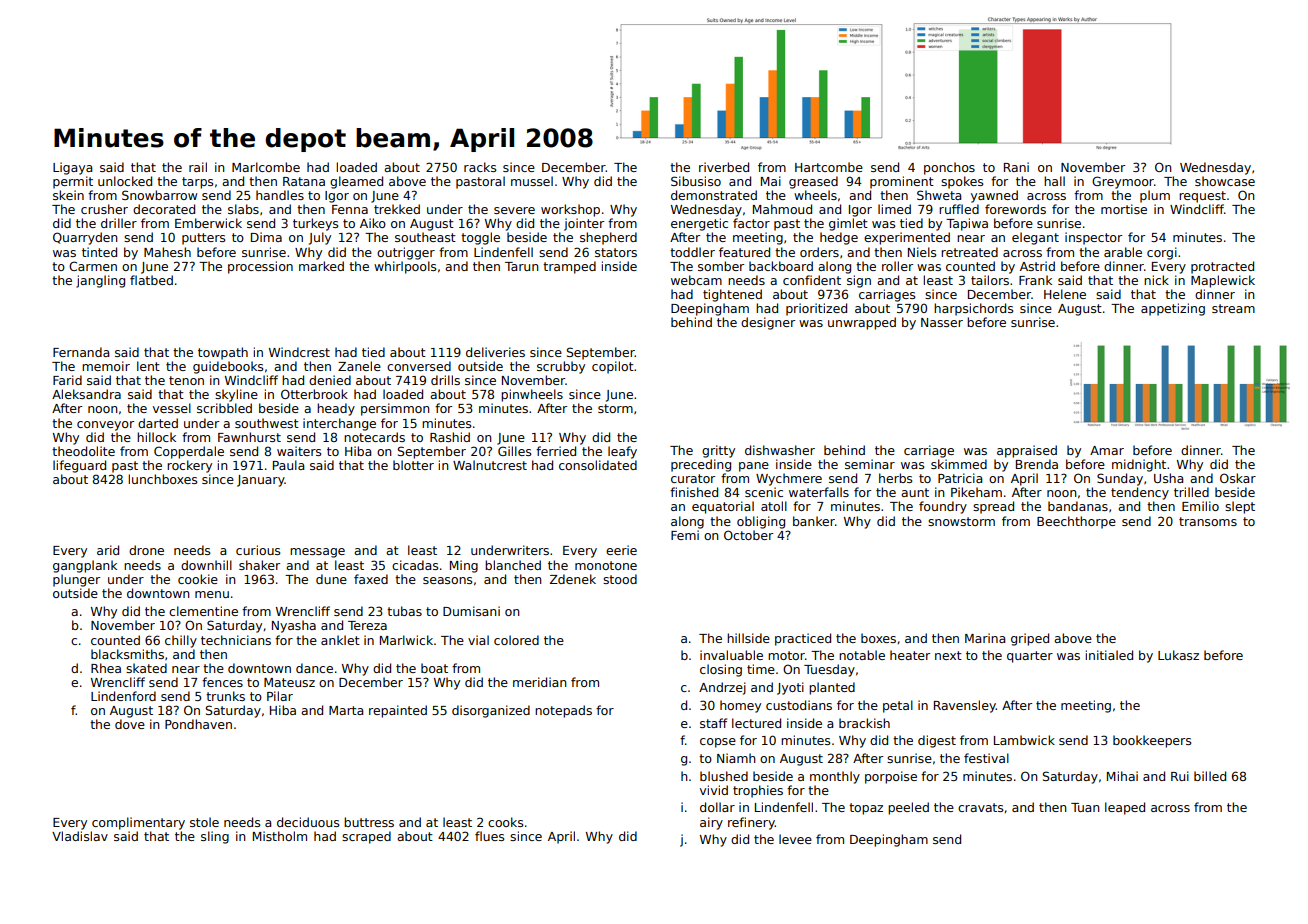 The image size is (1308, 924). I want to click on sling, so click(215, 837).
